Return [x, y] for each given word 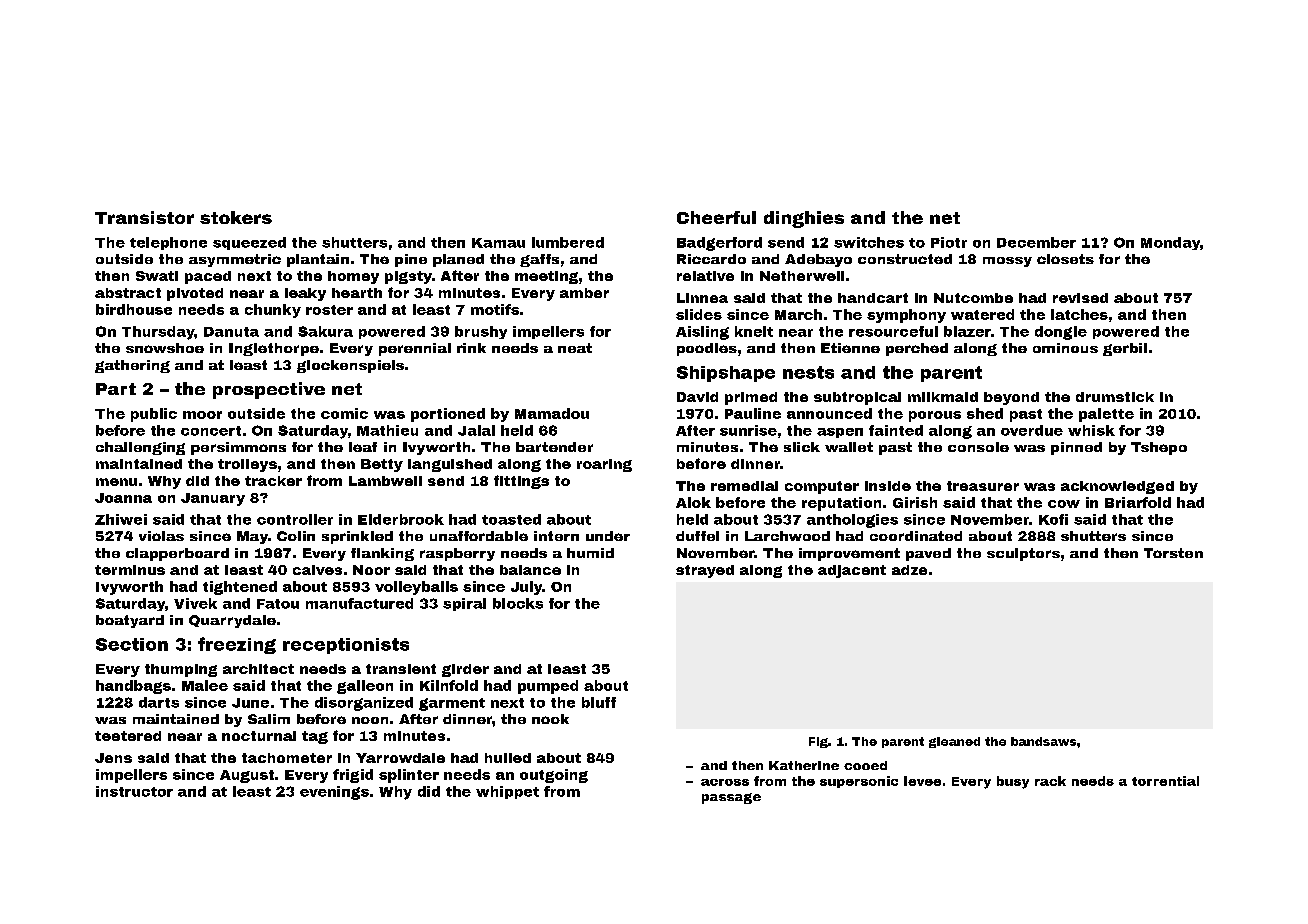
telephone [168, 243]
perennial [415, 349]
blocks [518, 603]
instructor [134, 791]
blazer [967, 331]
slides [699, 314]
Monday [1170, 243]
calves [317, 570]
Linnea [702, 298]
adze [909, 570]
